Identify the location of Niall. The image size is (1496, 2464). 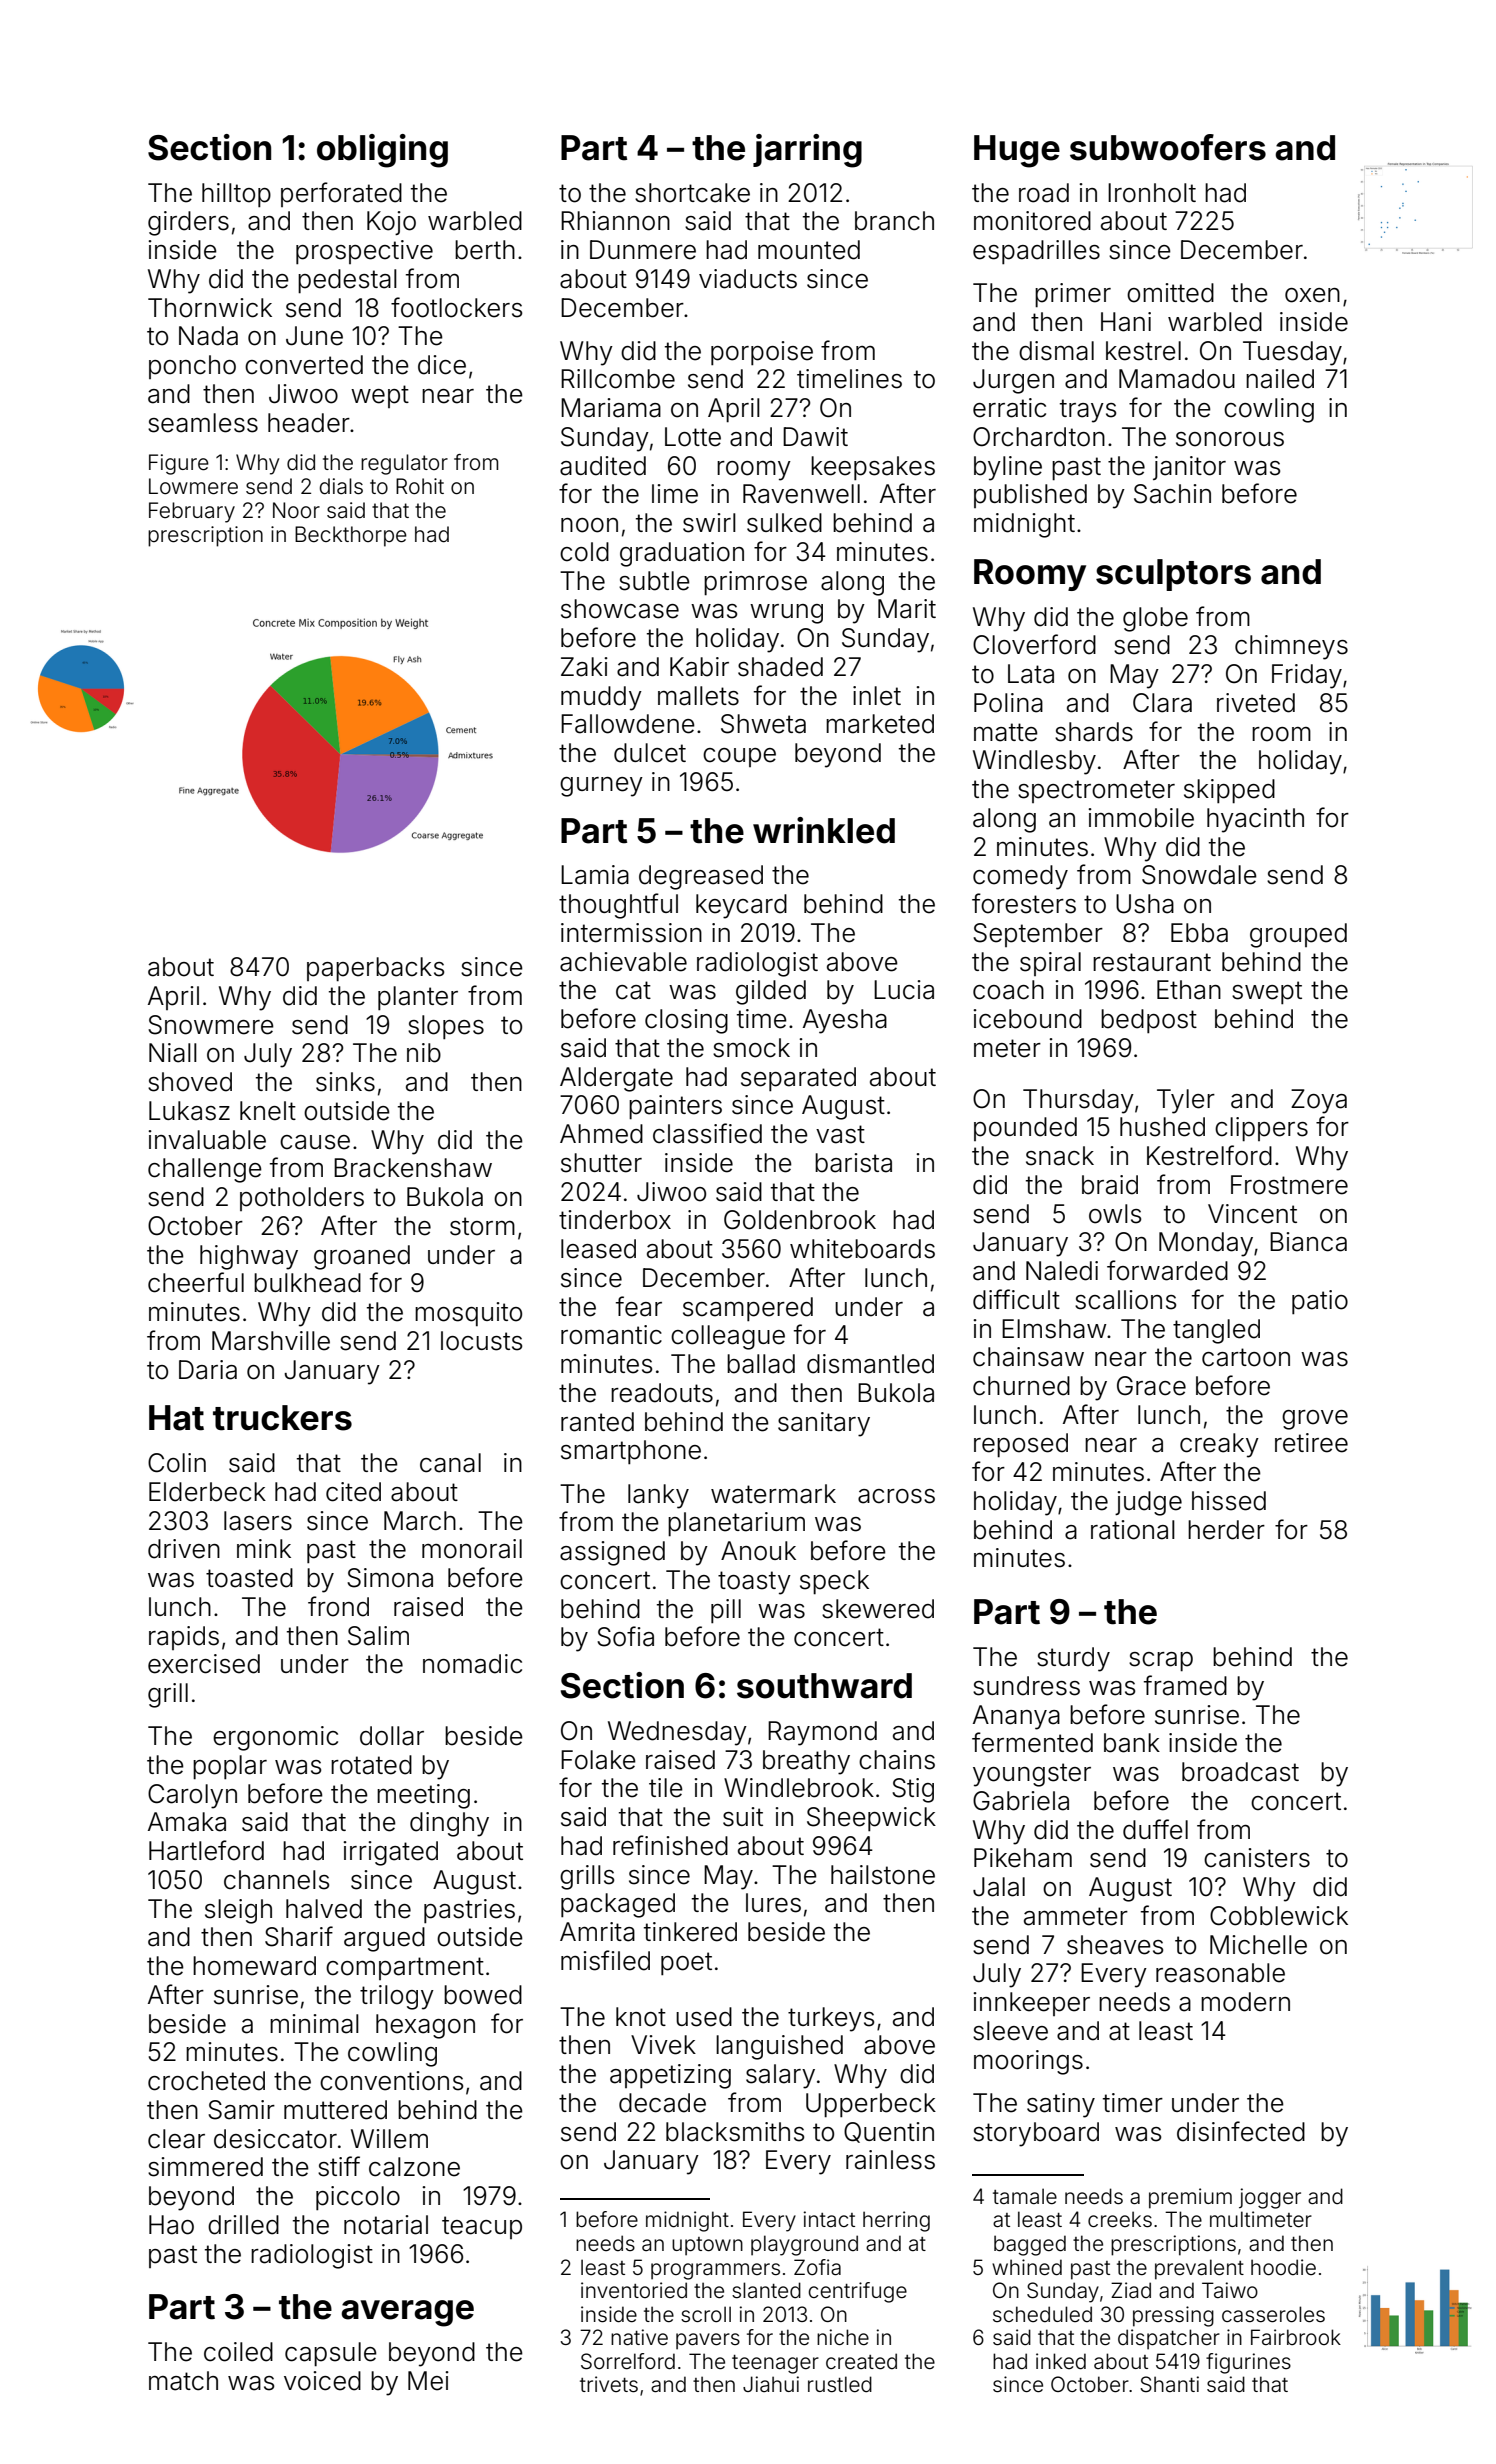
(173, 1053).
